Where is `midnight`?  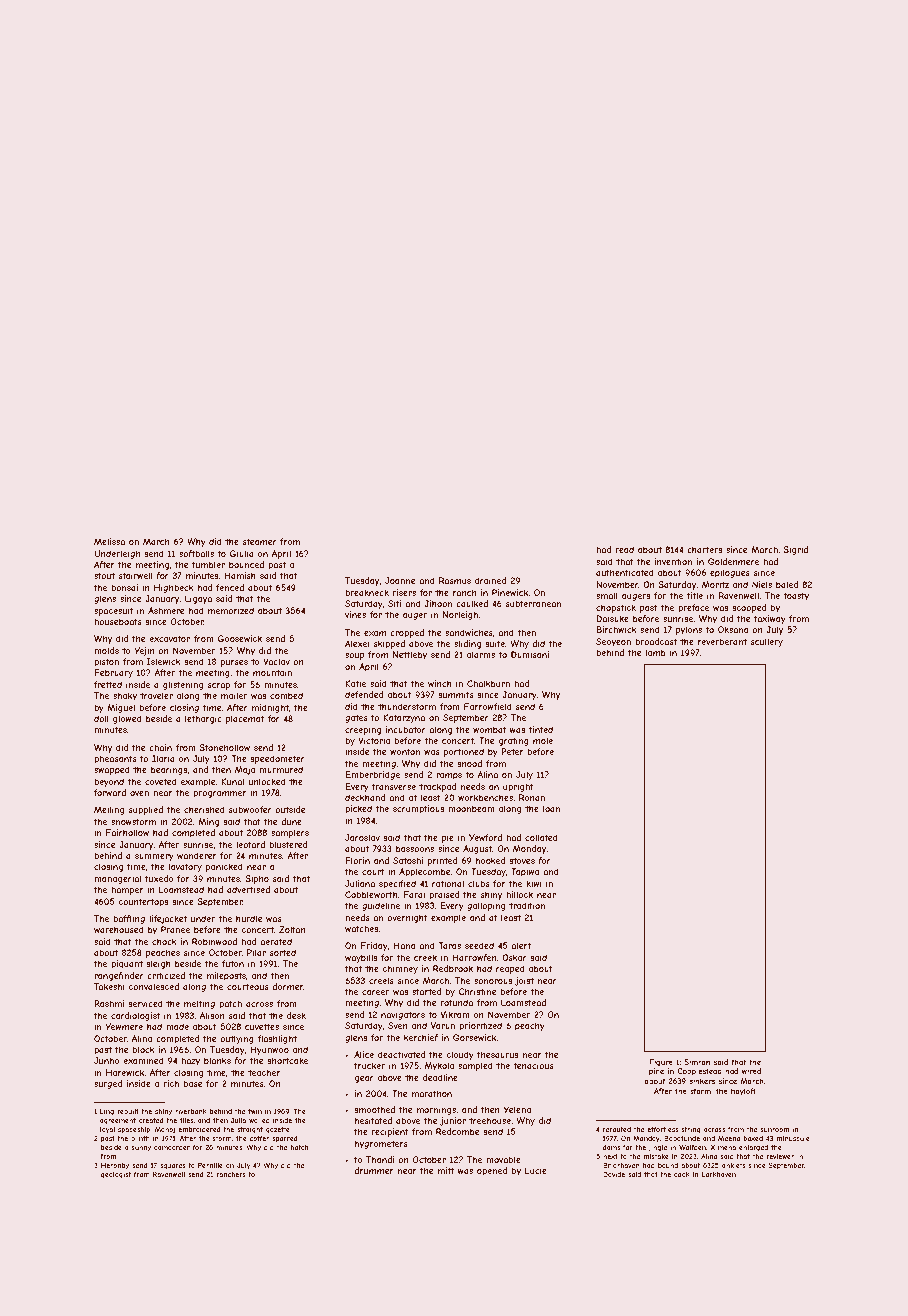 midnight is located at coordinates (270, 708).
